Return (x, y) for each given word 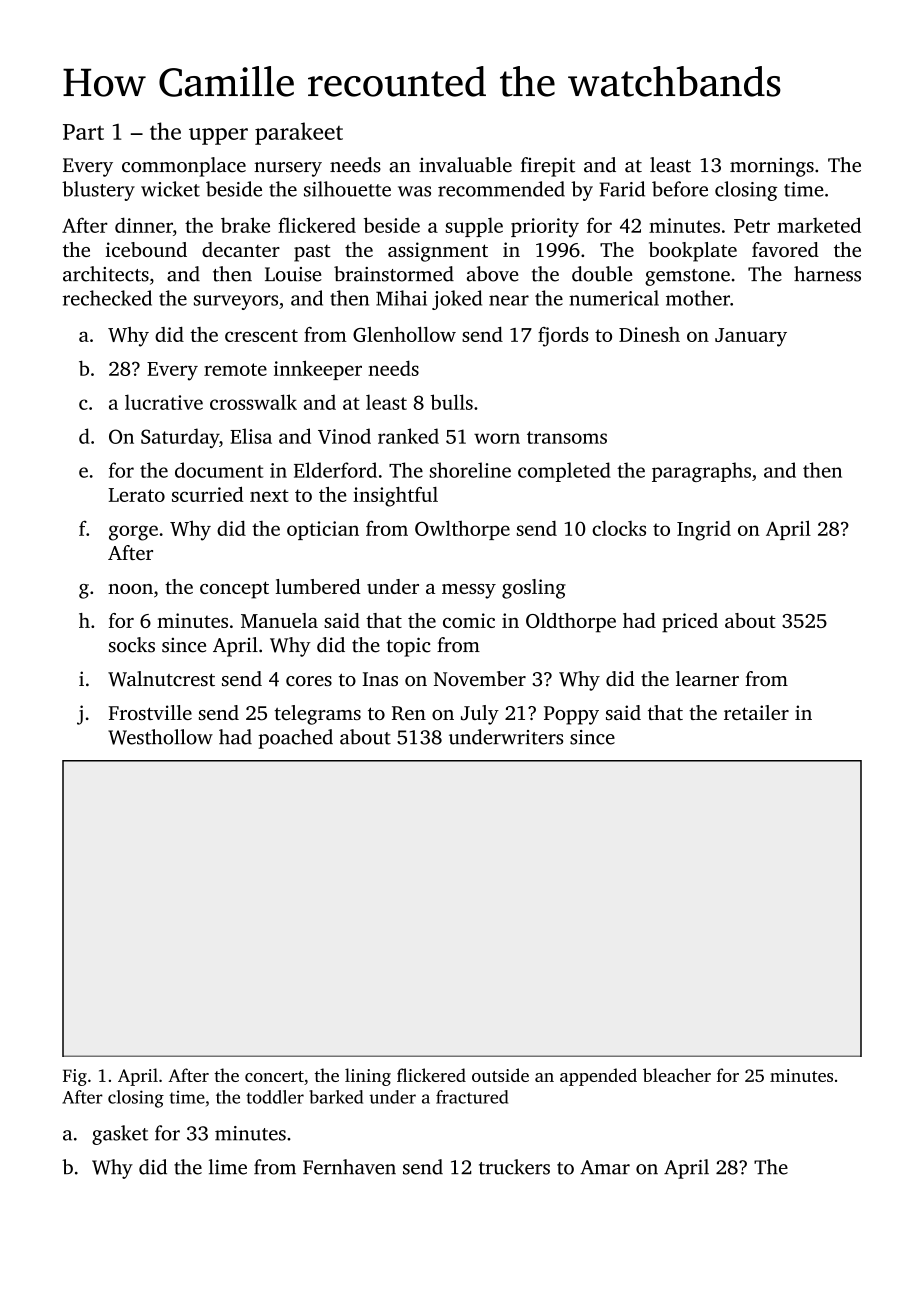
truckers (514, 1167)
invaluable (465, 165)
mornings (772, 167)
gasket (120, 1135)
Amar (605, 1167)
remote (235, 369)
